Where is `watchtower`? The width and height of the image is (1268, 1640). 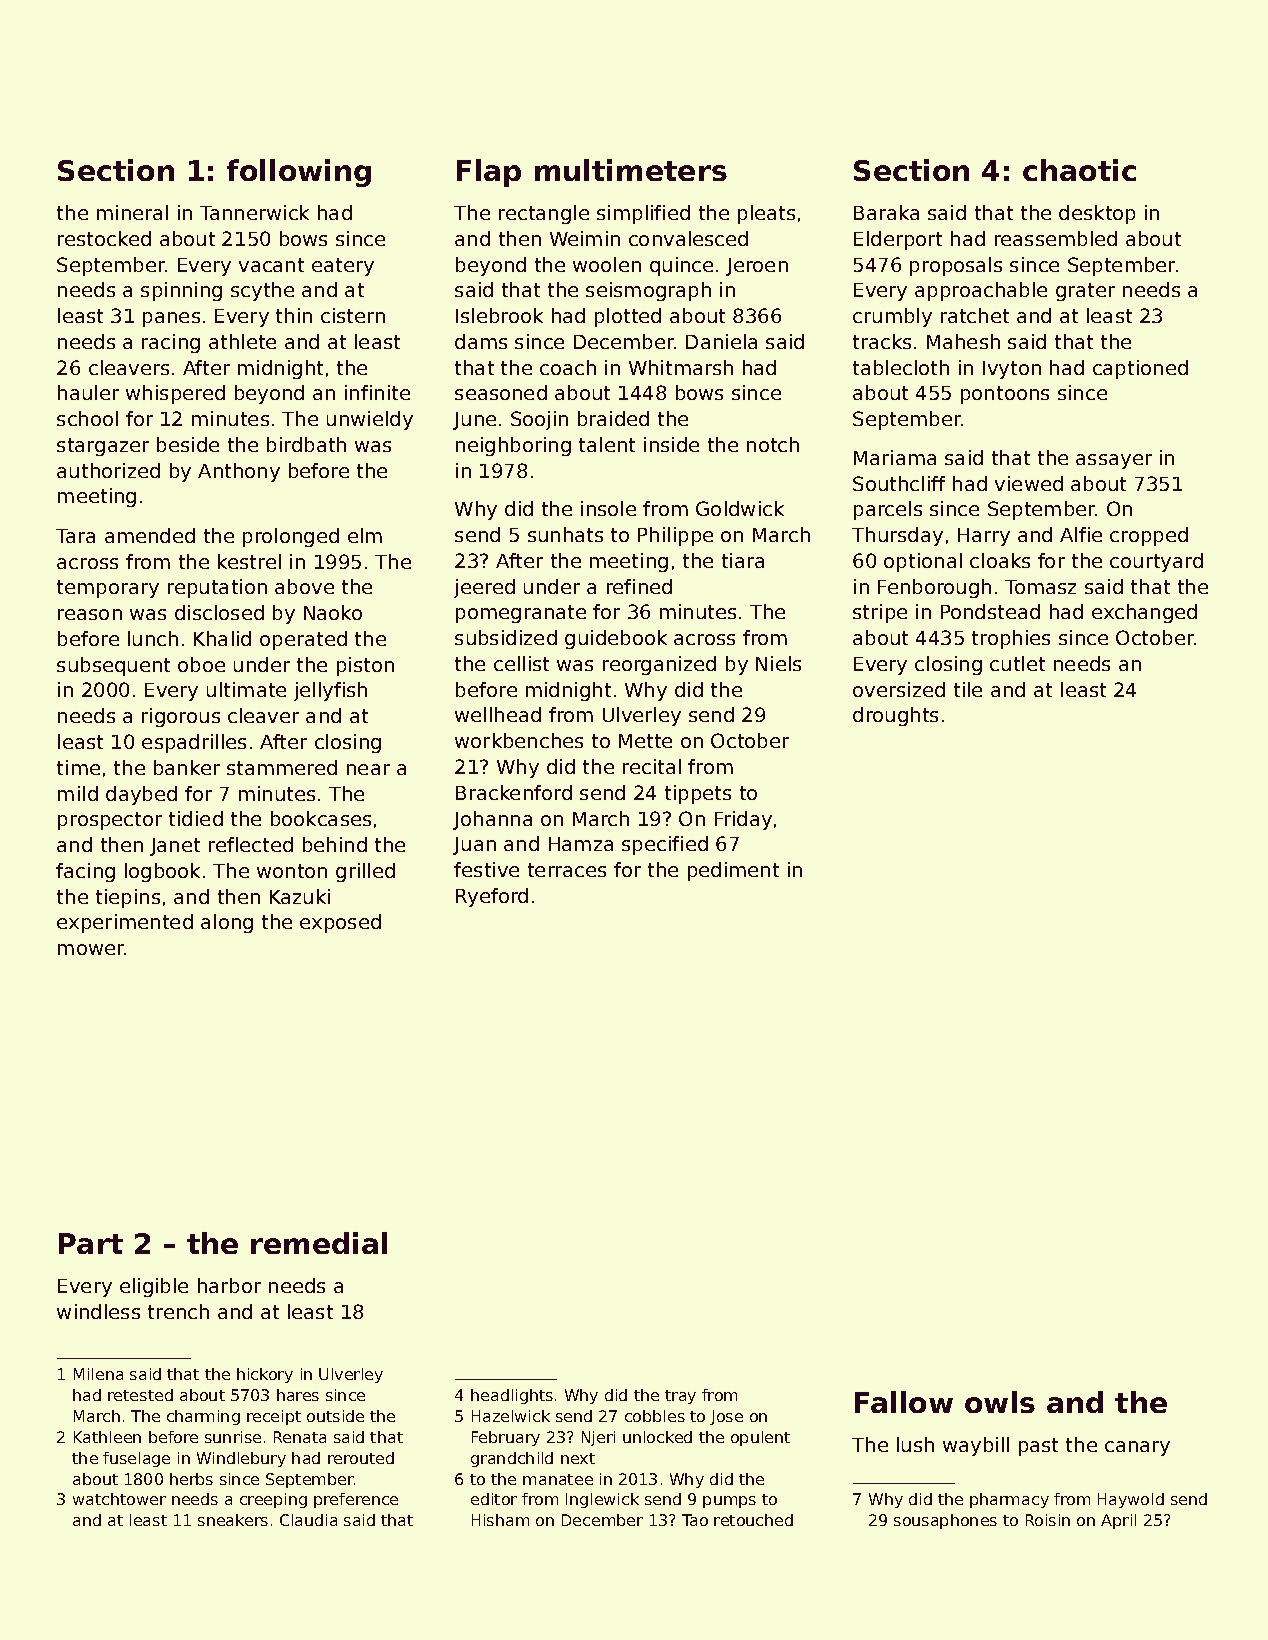 watchtower is located at coordinates (119, 1499).
